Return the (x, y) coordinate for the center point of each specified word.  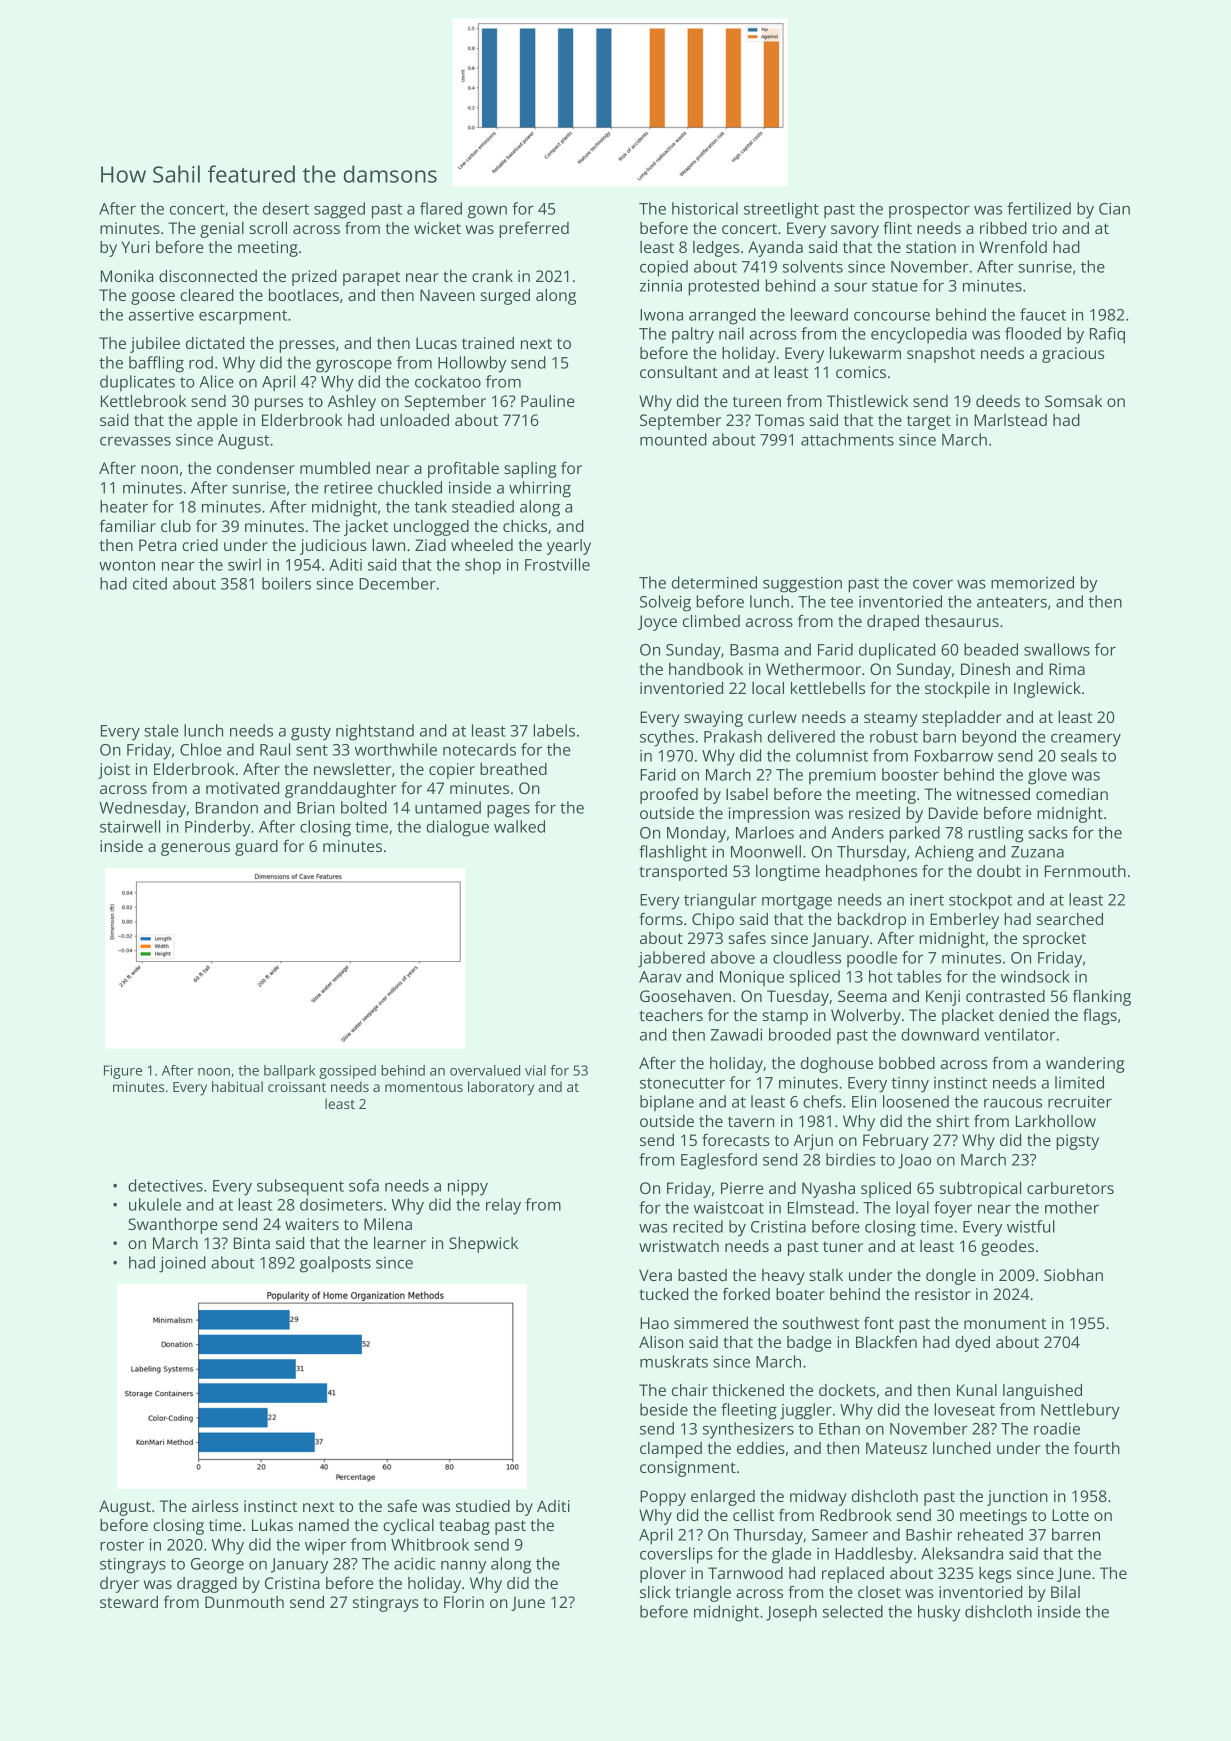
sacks (1048, 832)
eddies (761, 1448)
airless (215, 1506)
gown (487, 212)
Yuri (135, 247)
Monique (752, 978)
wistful (1031, 1226)
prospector (929, 211)
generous (195, 849)
